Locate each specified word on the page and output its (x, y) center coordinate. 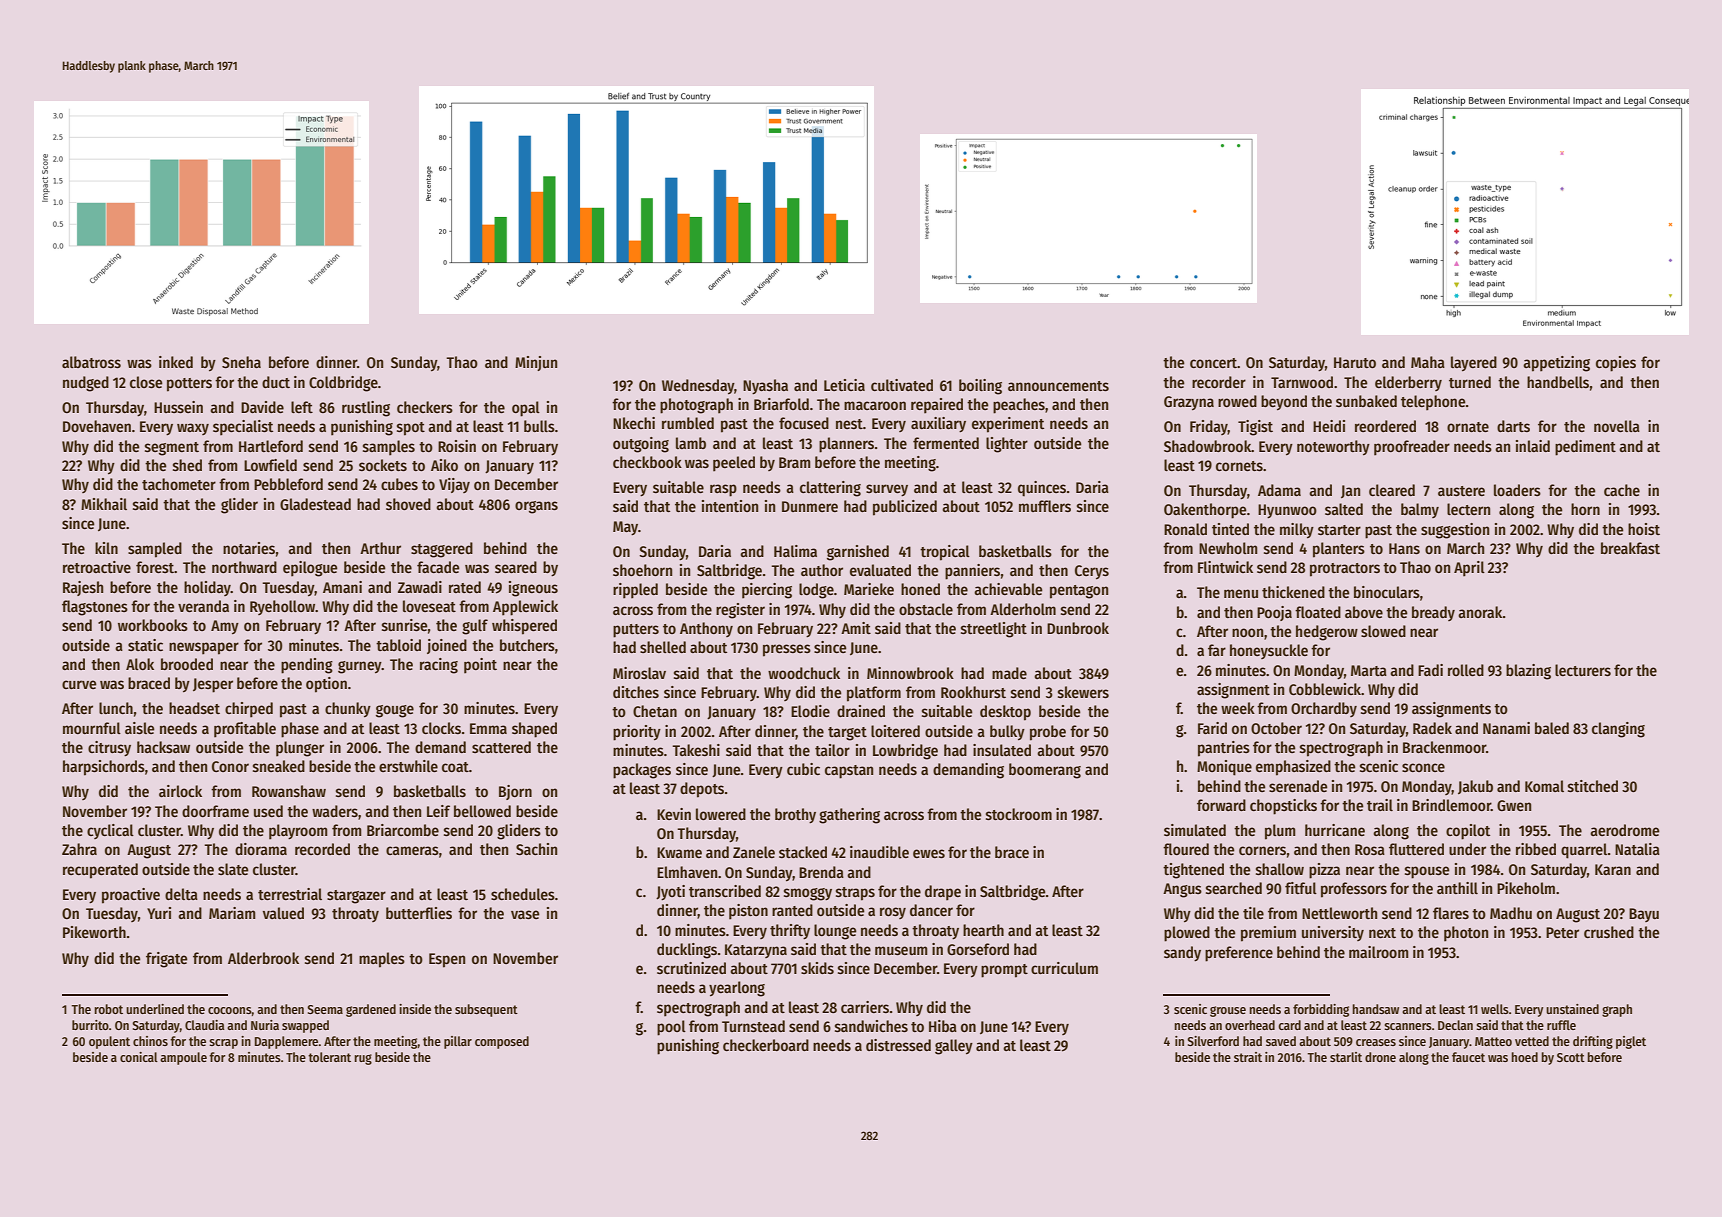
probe (1048, 733)
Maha (1428, 362)
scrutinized (691, 968)
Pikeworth (94, 932)
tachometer (179, 484)
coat (455, 767)
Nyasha (765, 386)
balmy (1420, 510)
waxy (193, 429)
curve (79, 684)
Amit (856, 628)
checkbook (647, 462)
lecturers (1583, 670)
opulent (109, 1042)
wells (1495, 1009)
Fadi (1430, 670)
